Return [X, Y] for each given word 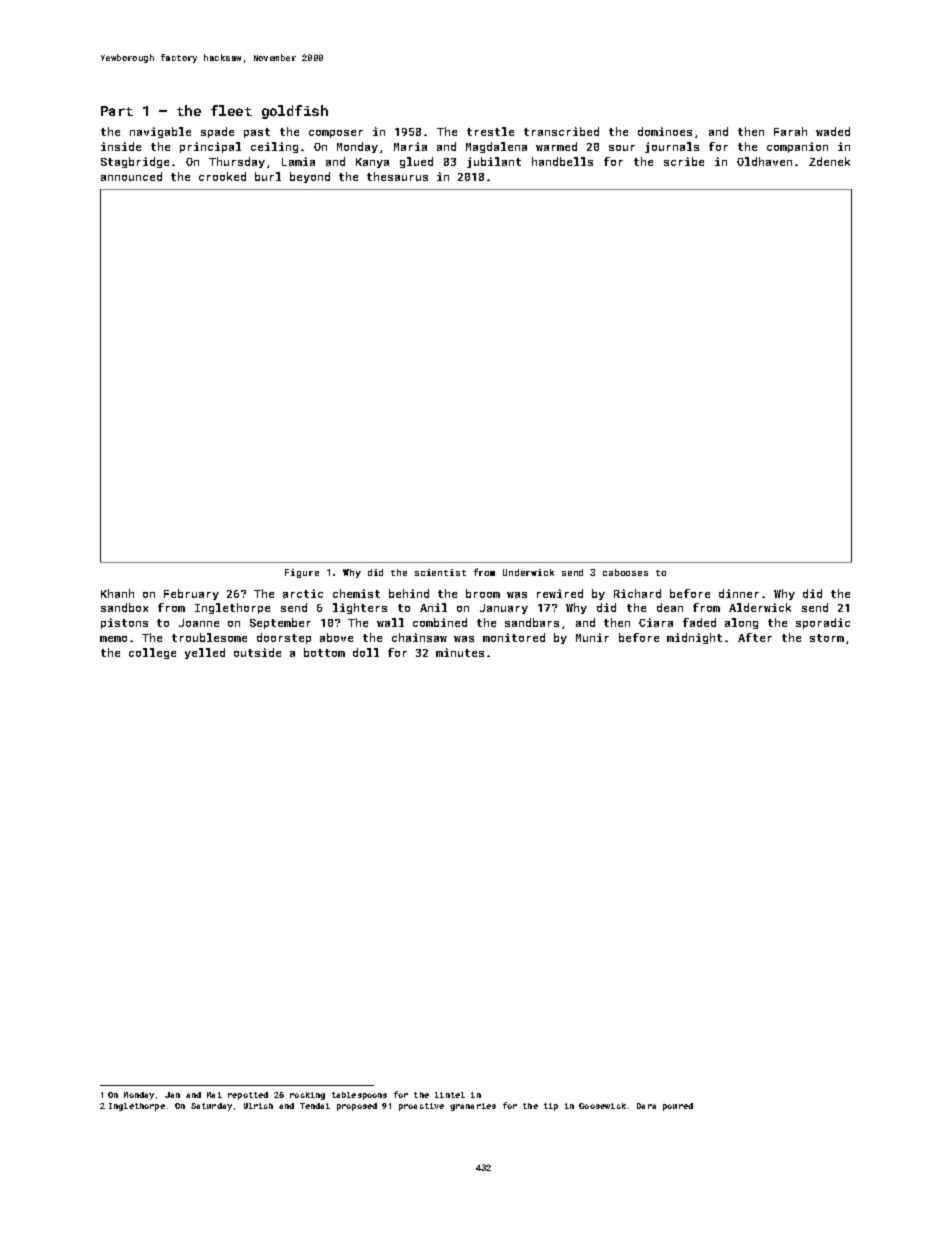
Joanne [199, 623]
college [152, 653]
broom [483, 593]
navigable [160, 132]
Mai [214, 1095]
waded [833, 131]
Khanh [117, 593]
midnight [694, 638]
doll [366, 652]
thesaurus [397, 176]
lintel [450, 1095]
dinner [739, 593]
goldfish [295, 112]
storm [827, 638]
